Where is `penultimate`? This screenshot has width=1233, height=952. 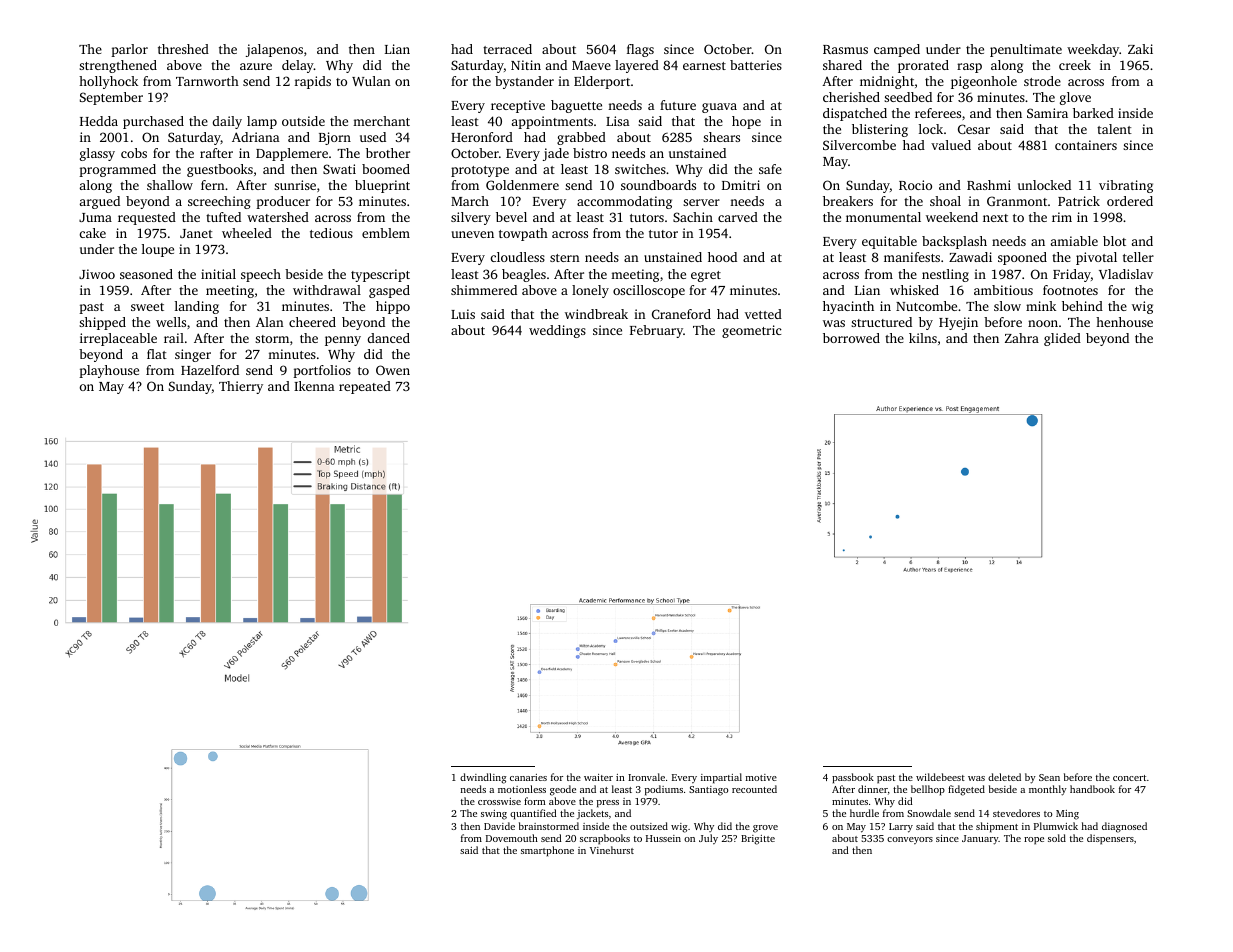
penultimate is located at coordinates (1026, 50).
